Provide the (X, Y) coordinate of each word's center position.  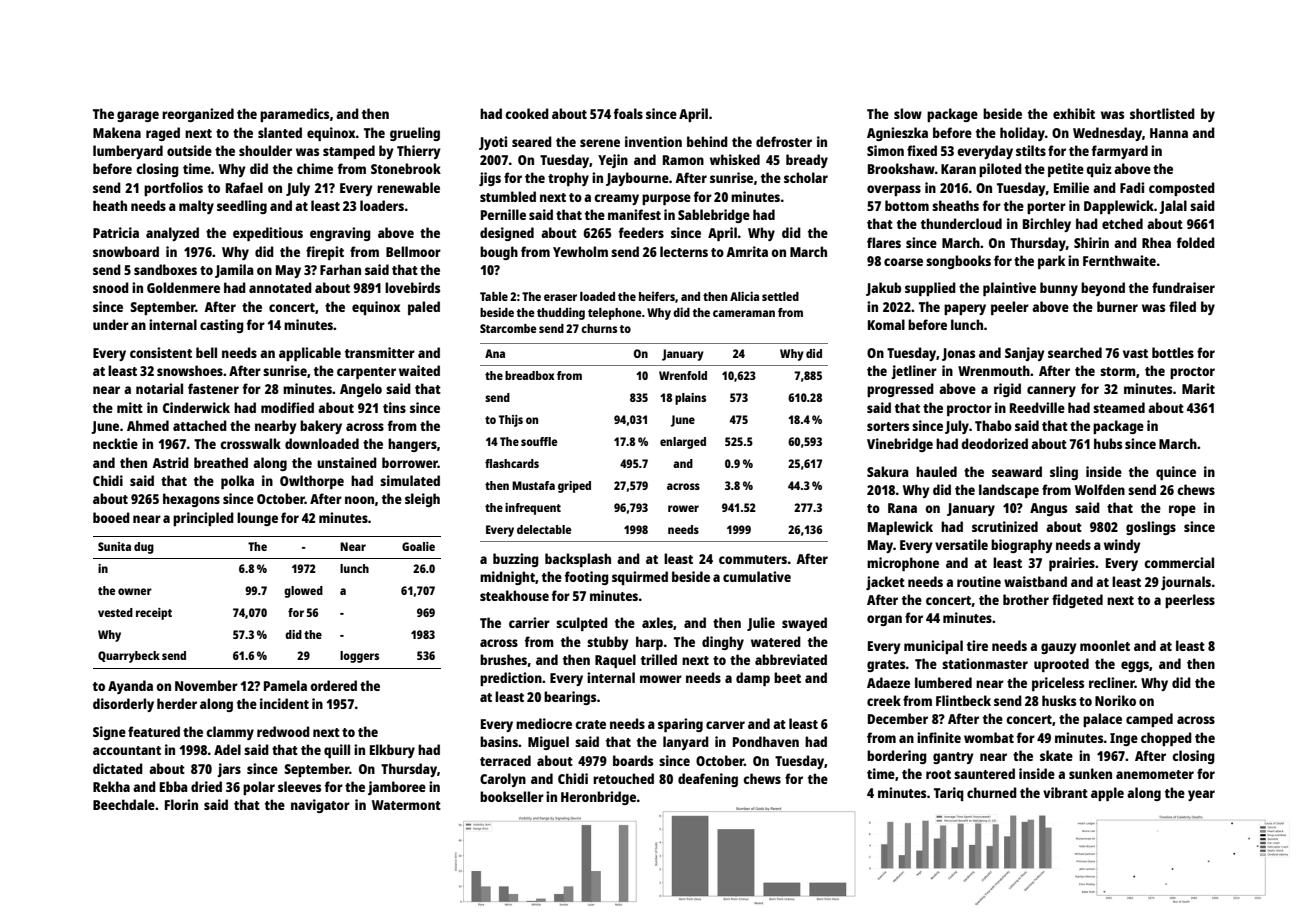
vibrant (1065, 792)
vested (115, 612)
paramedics (294, 115)
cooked (527, 113)
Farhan (340, 269)
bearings (570, 698)
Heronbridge (598, 798)
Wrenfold (683, 375)
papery (965, 309)
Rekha (111, 786)
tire (977, 645)
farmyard (1120, 152)
